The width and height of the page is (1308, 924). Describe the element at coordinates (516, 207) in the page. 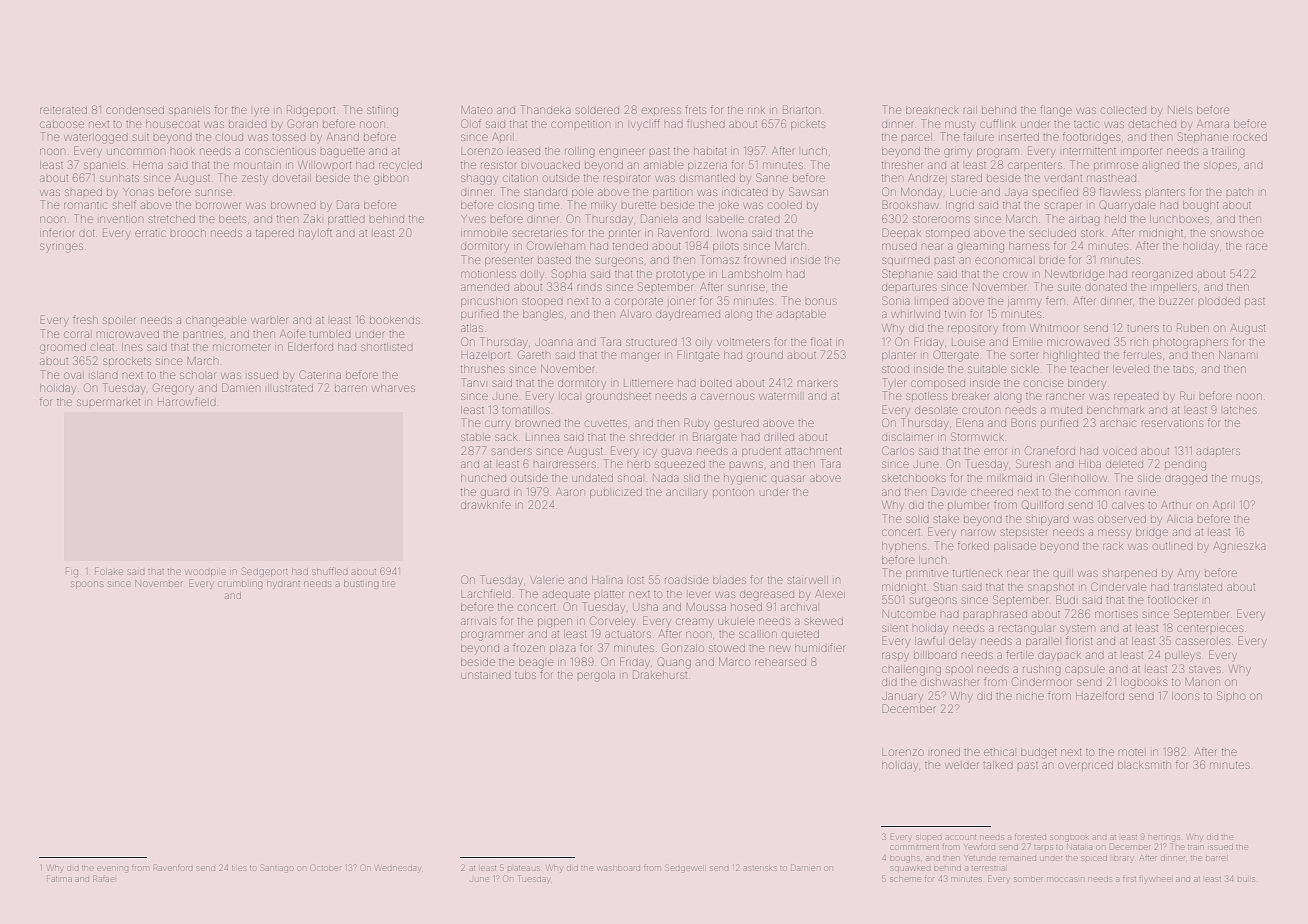

I see `closing` at that location.
